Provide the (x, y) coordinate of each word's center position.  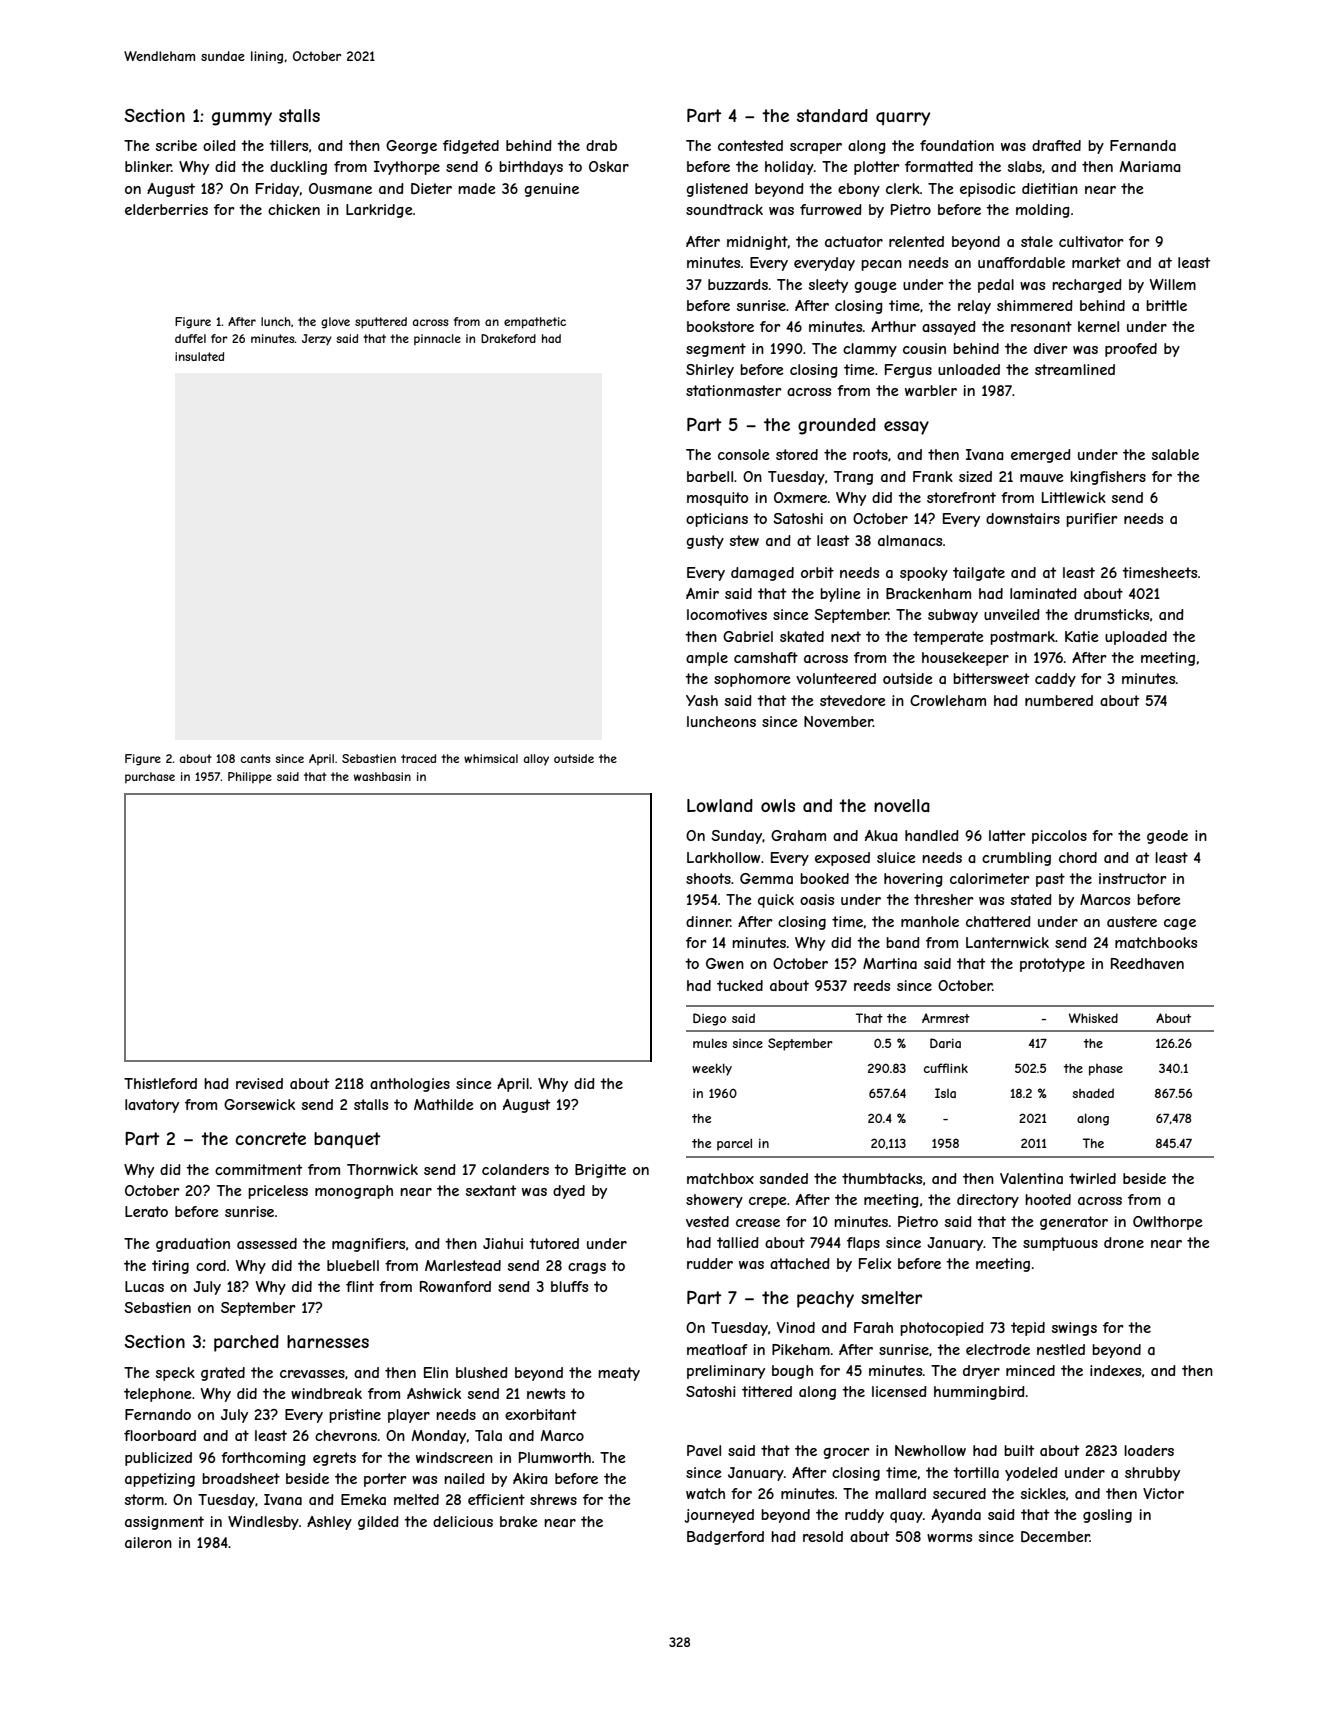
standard (832, 115)
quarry (903, 119)
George (411, 147)
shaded (1093, 1093)
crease (758, 1223)
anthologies (410, 1085)
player (409, 1416)
